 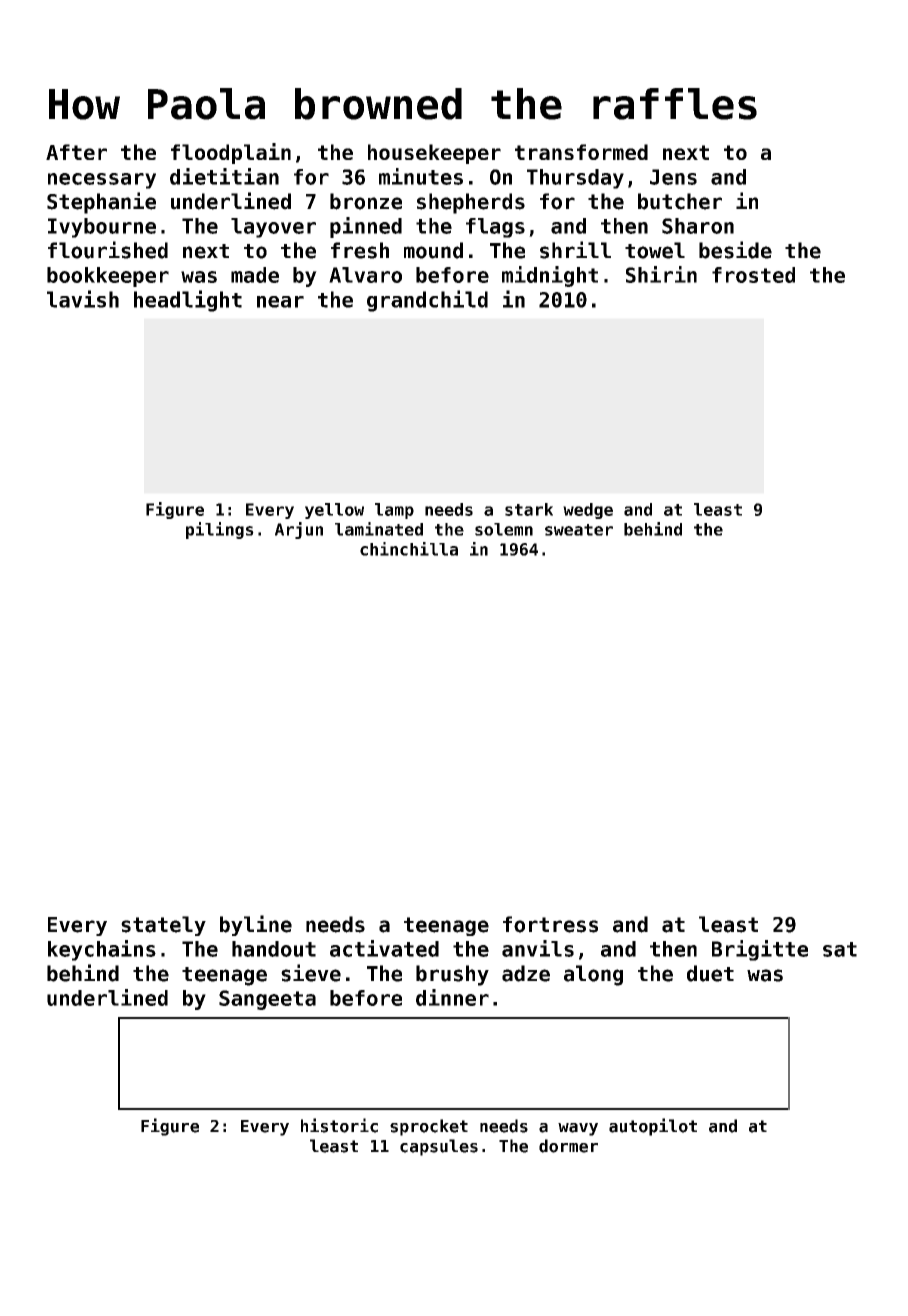 I want to click on autopilot, so click(x=653, y=1127).
